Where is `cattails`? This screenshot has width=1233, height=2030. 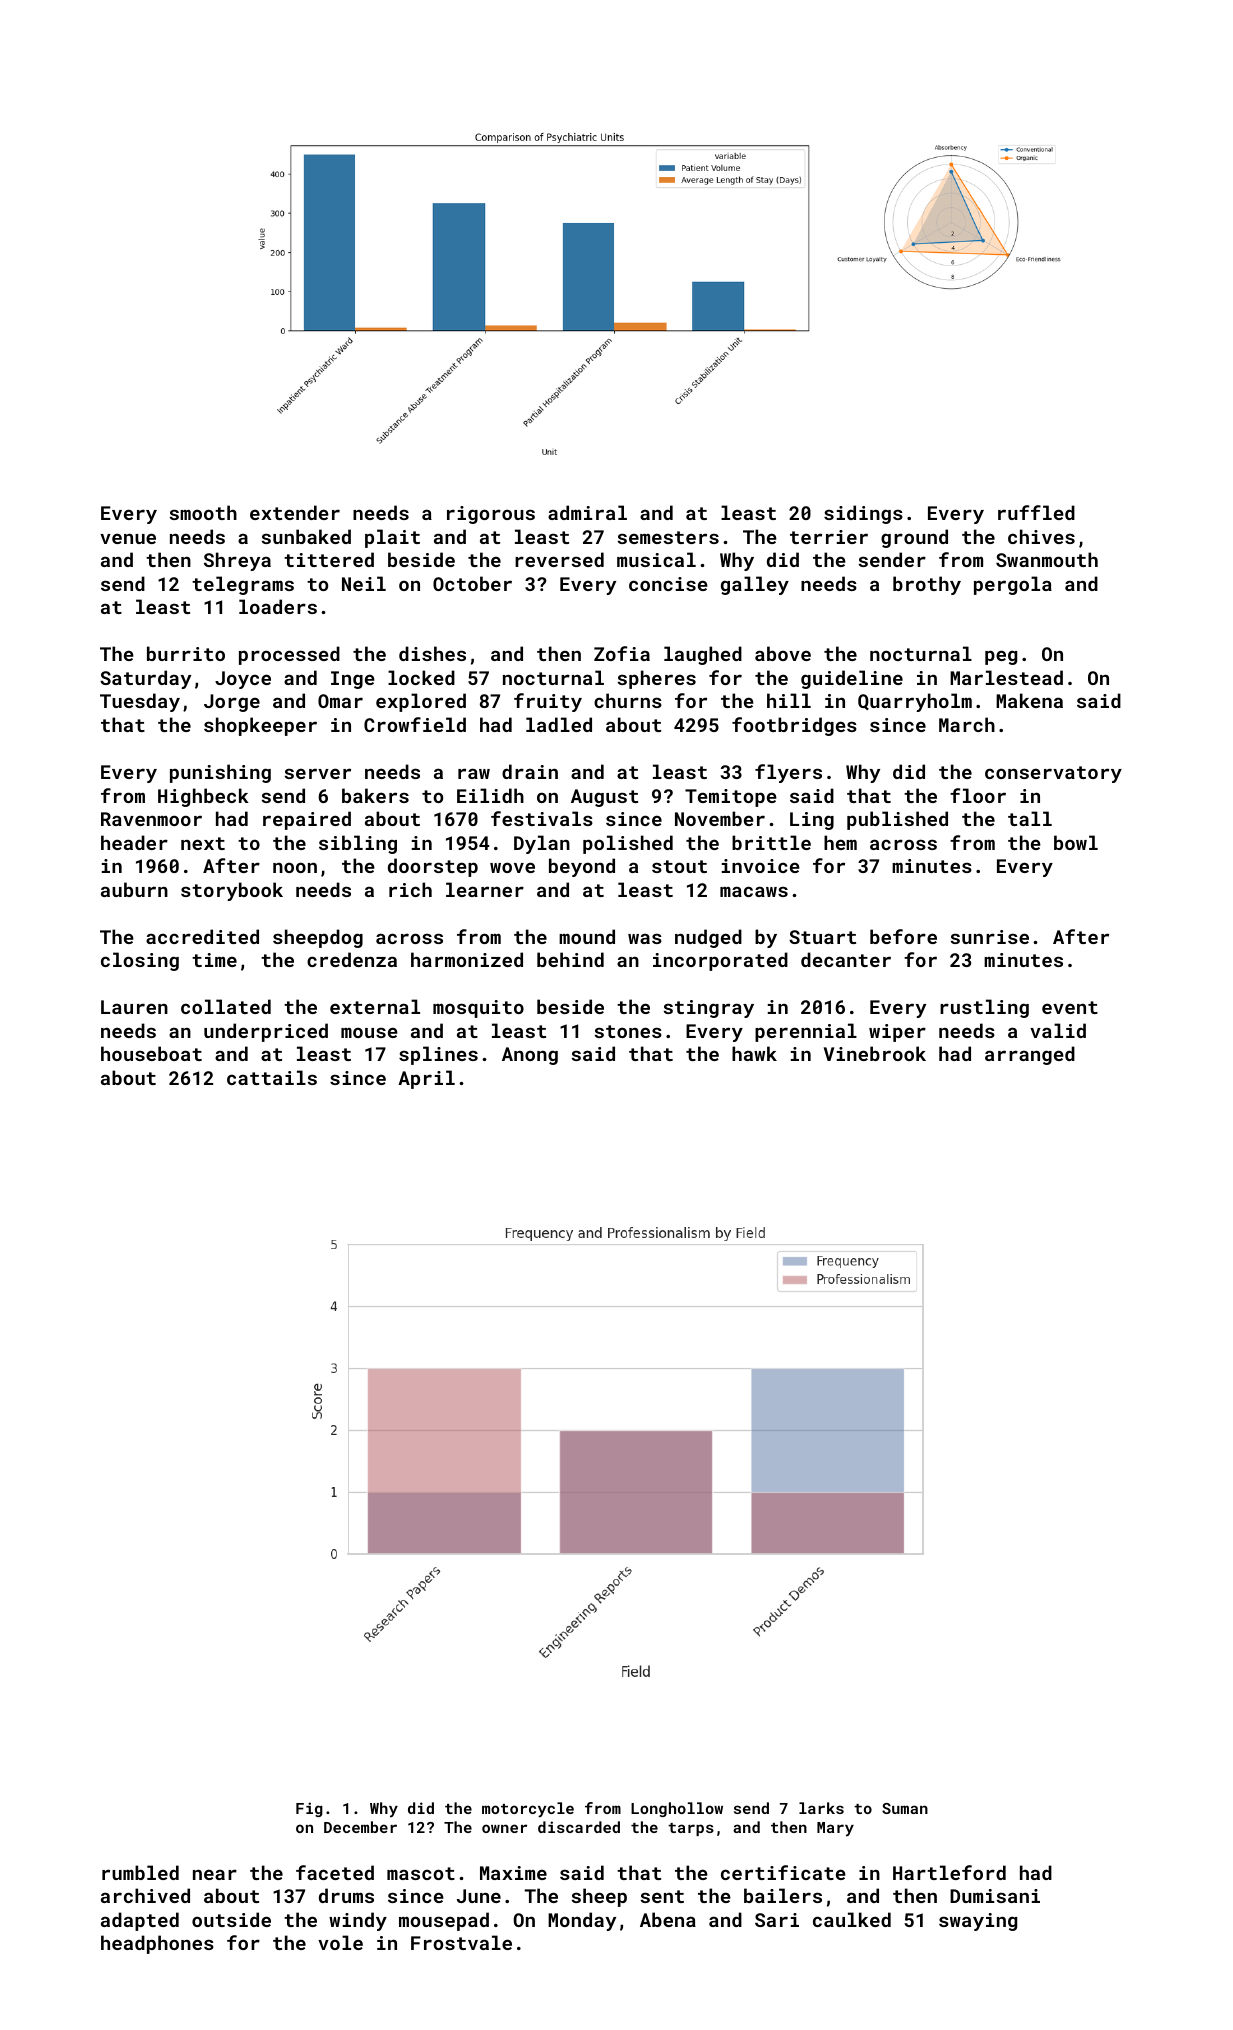
cattails is located at coordinates (272, 1077).
